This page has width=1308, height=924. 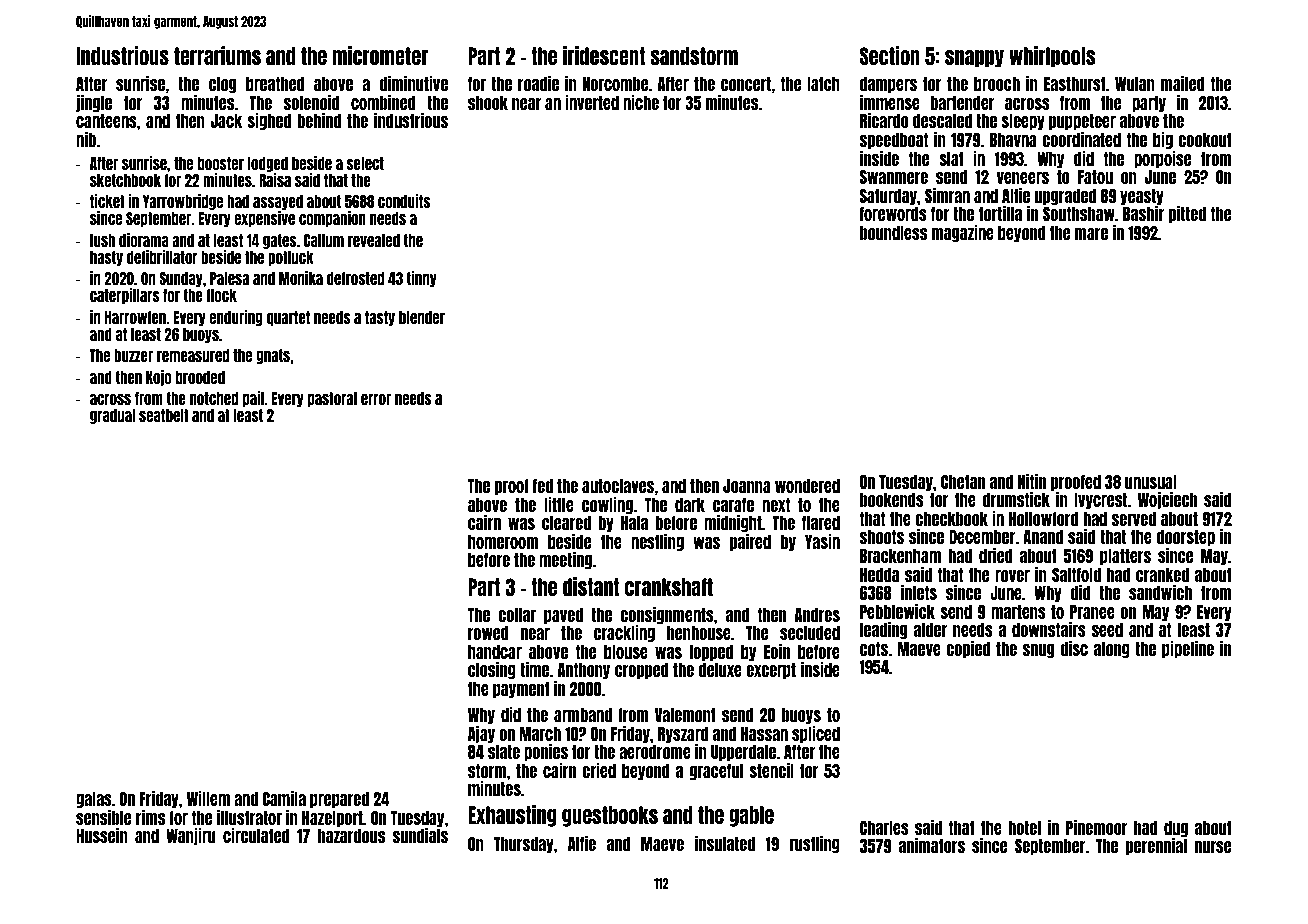 I want to click on insulated, so click(x=725, y=843).
